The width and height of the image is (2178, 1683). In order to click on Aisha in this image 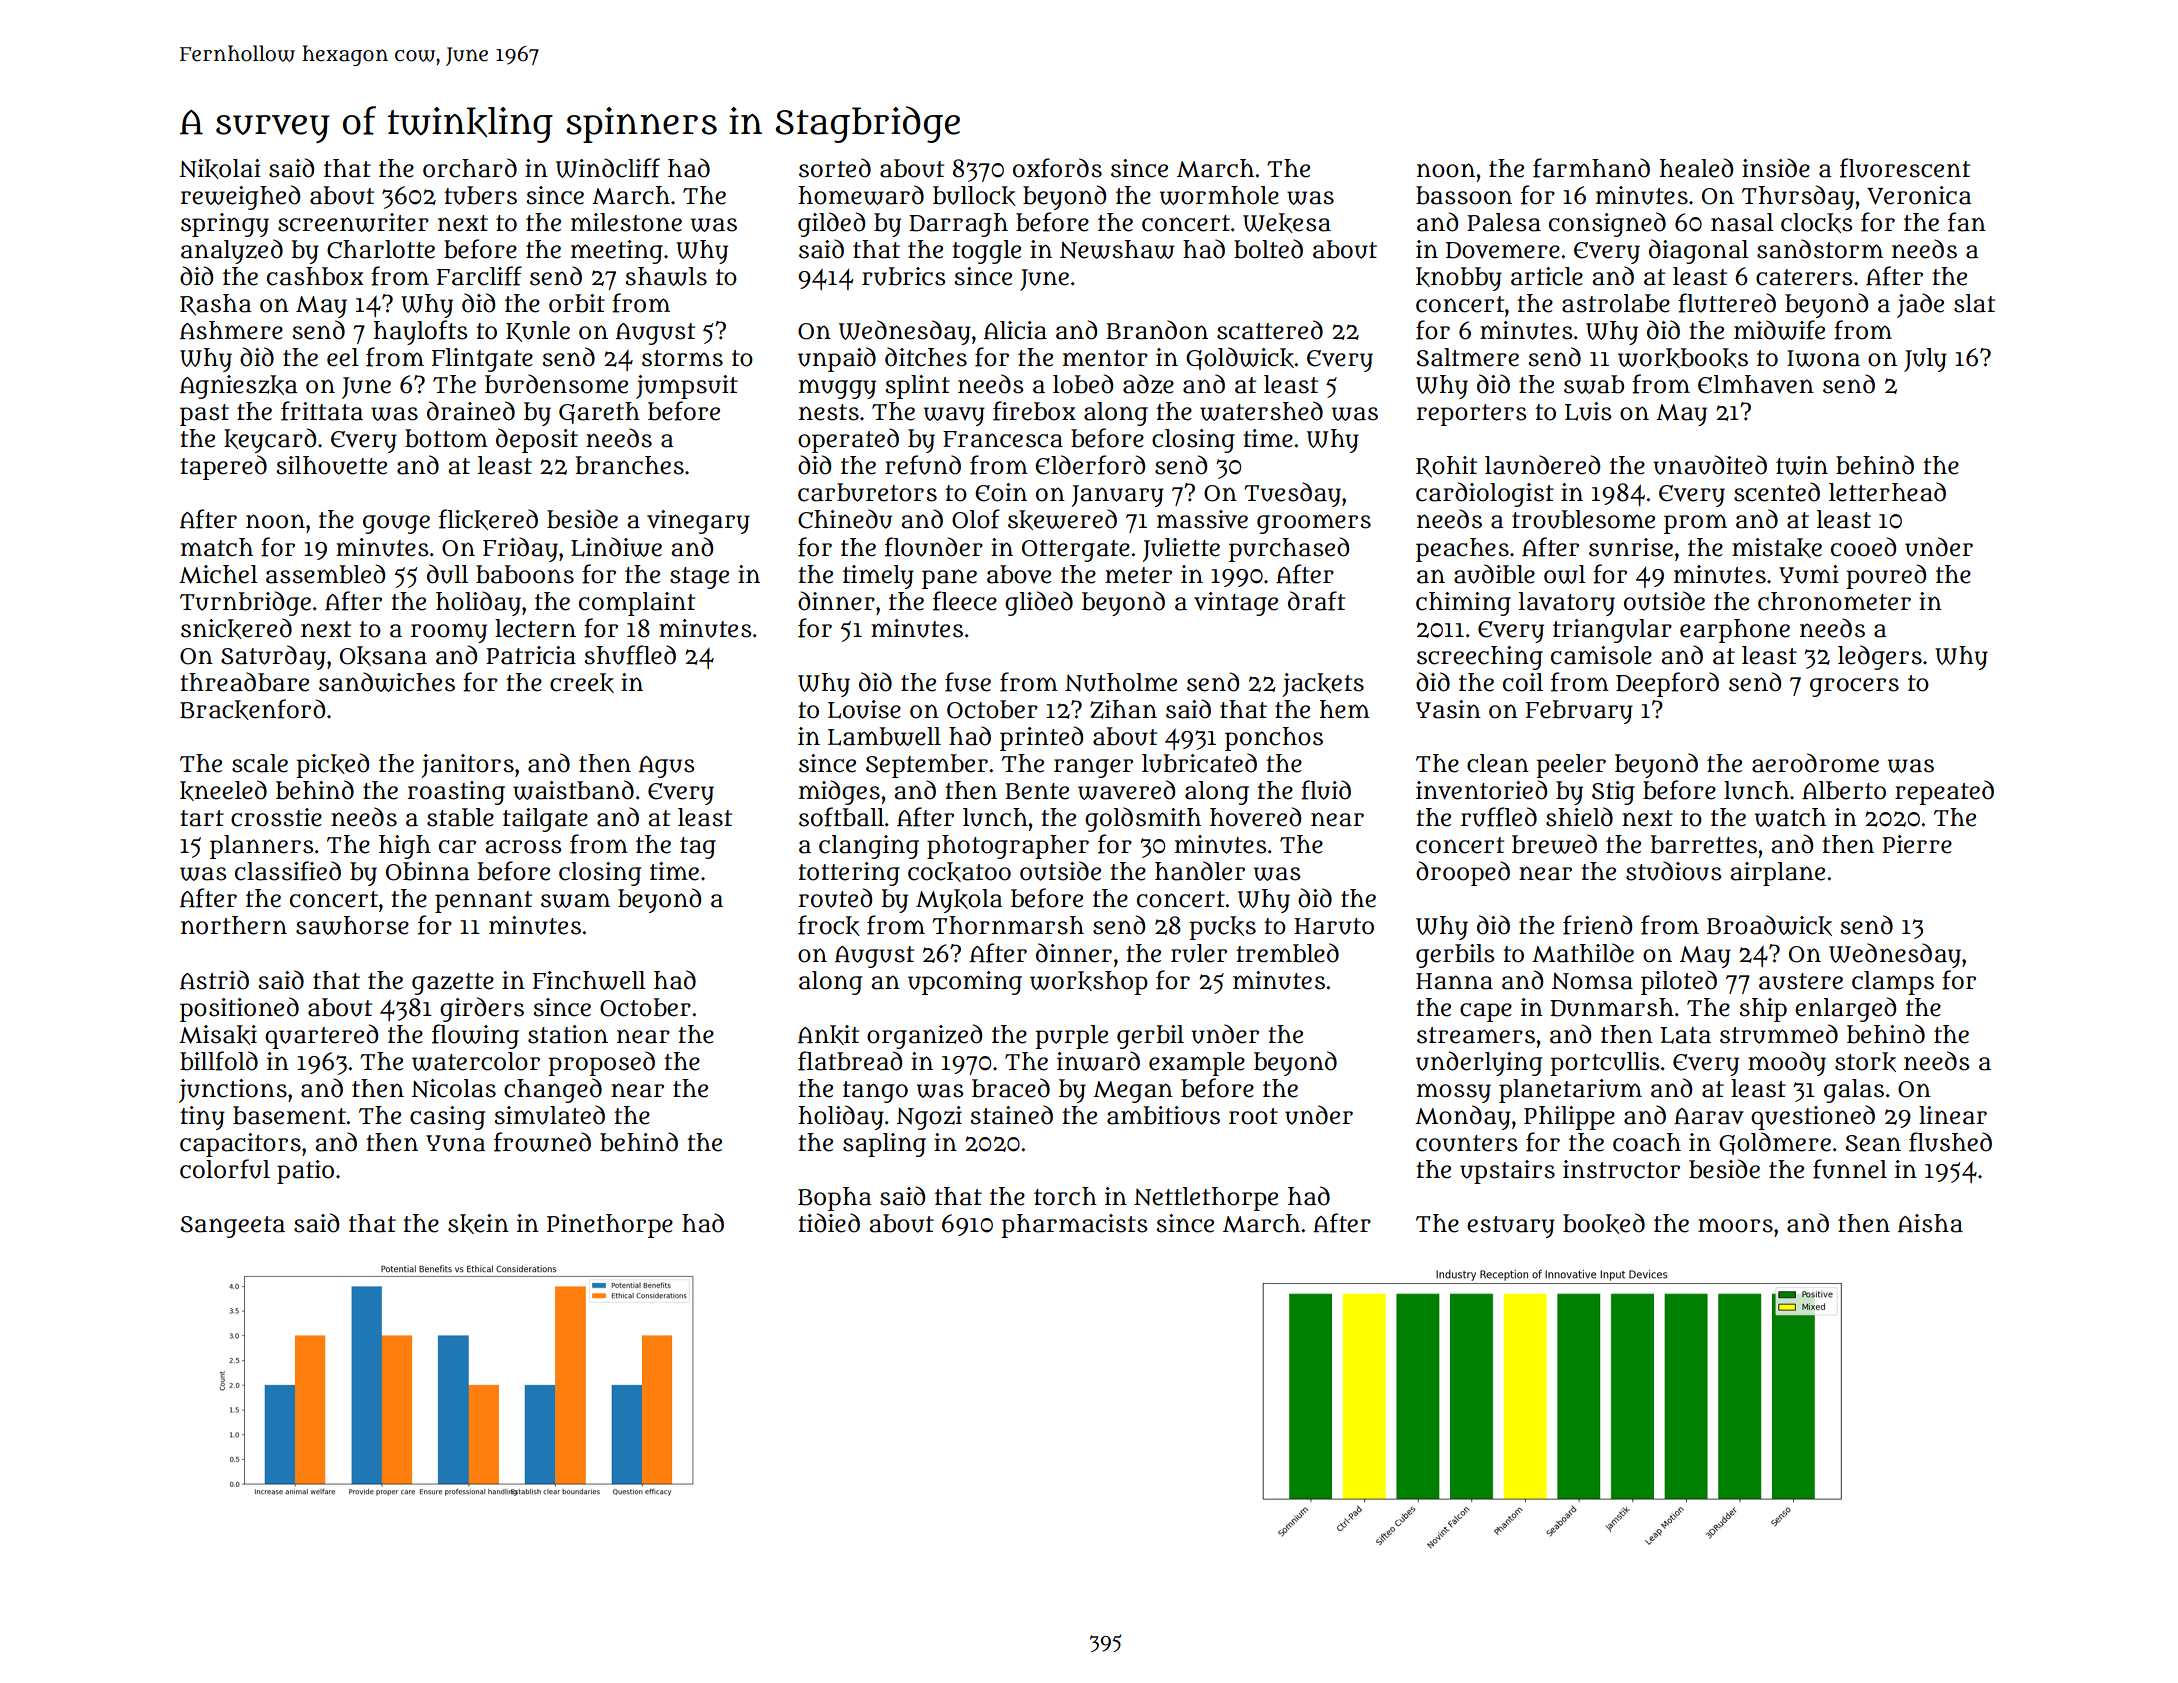, I will do `click(1930, 1223)`.
